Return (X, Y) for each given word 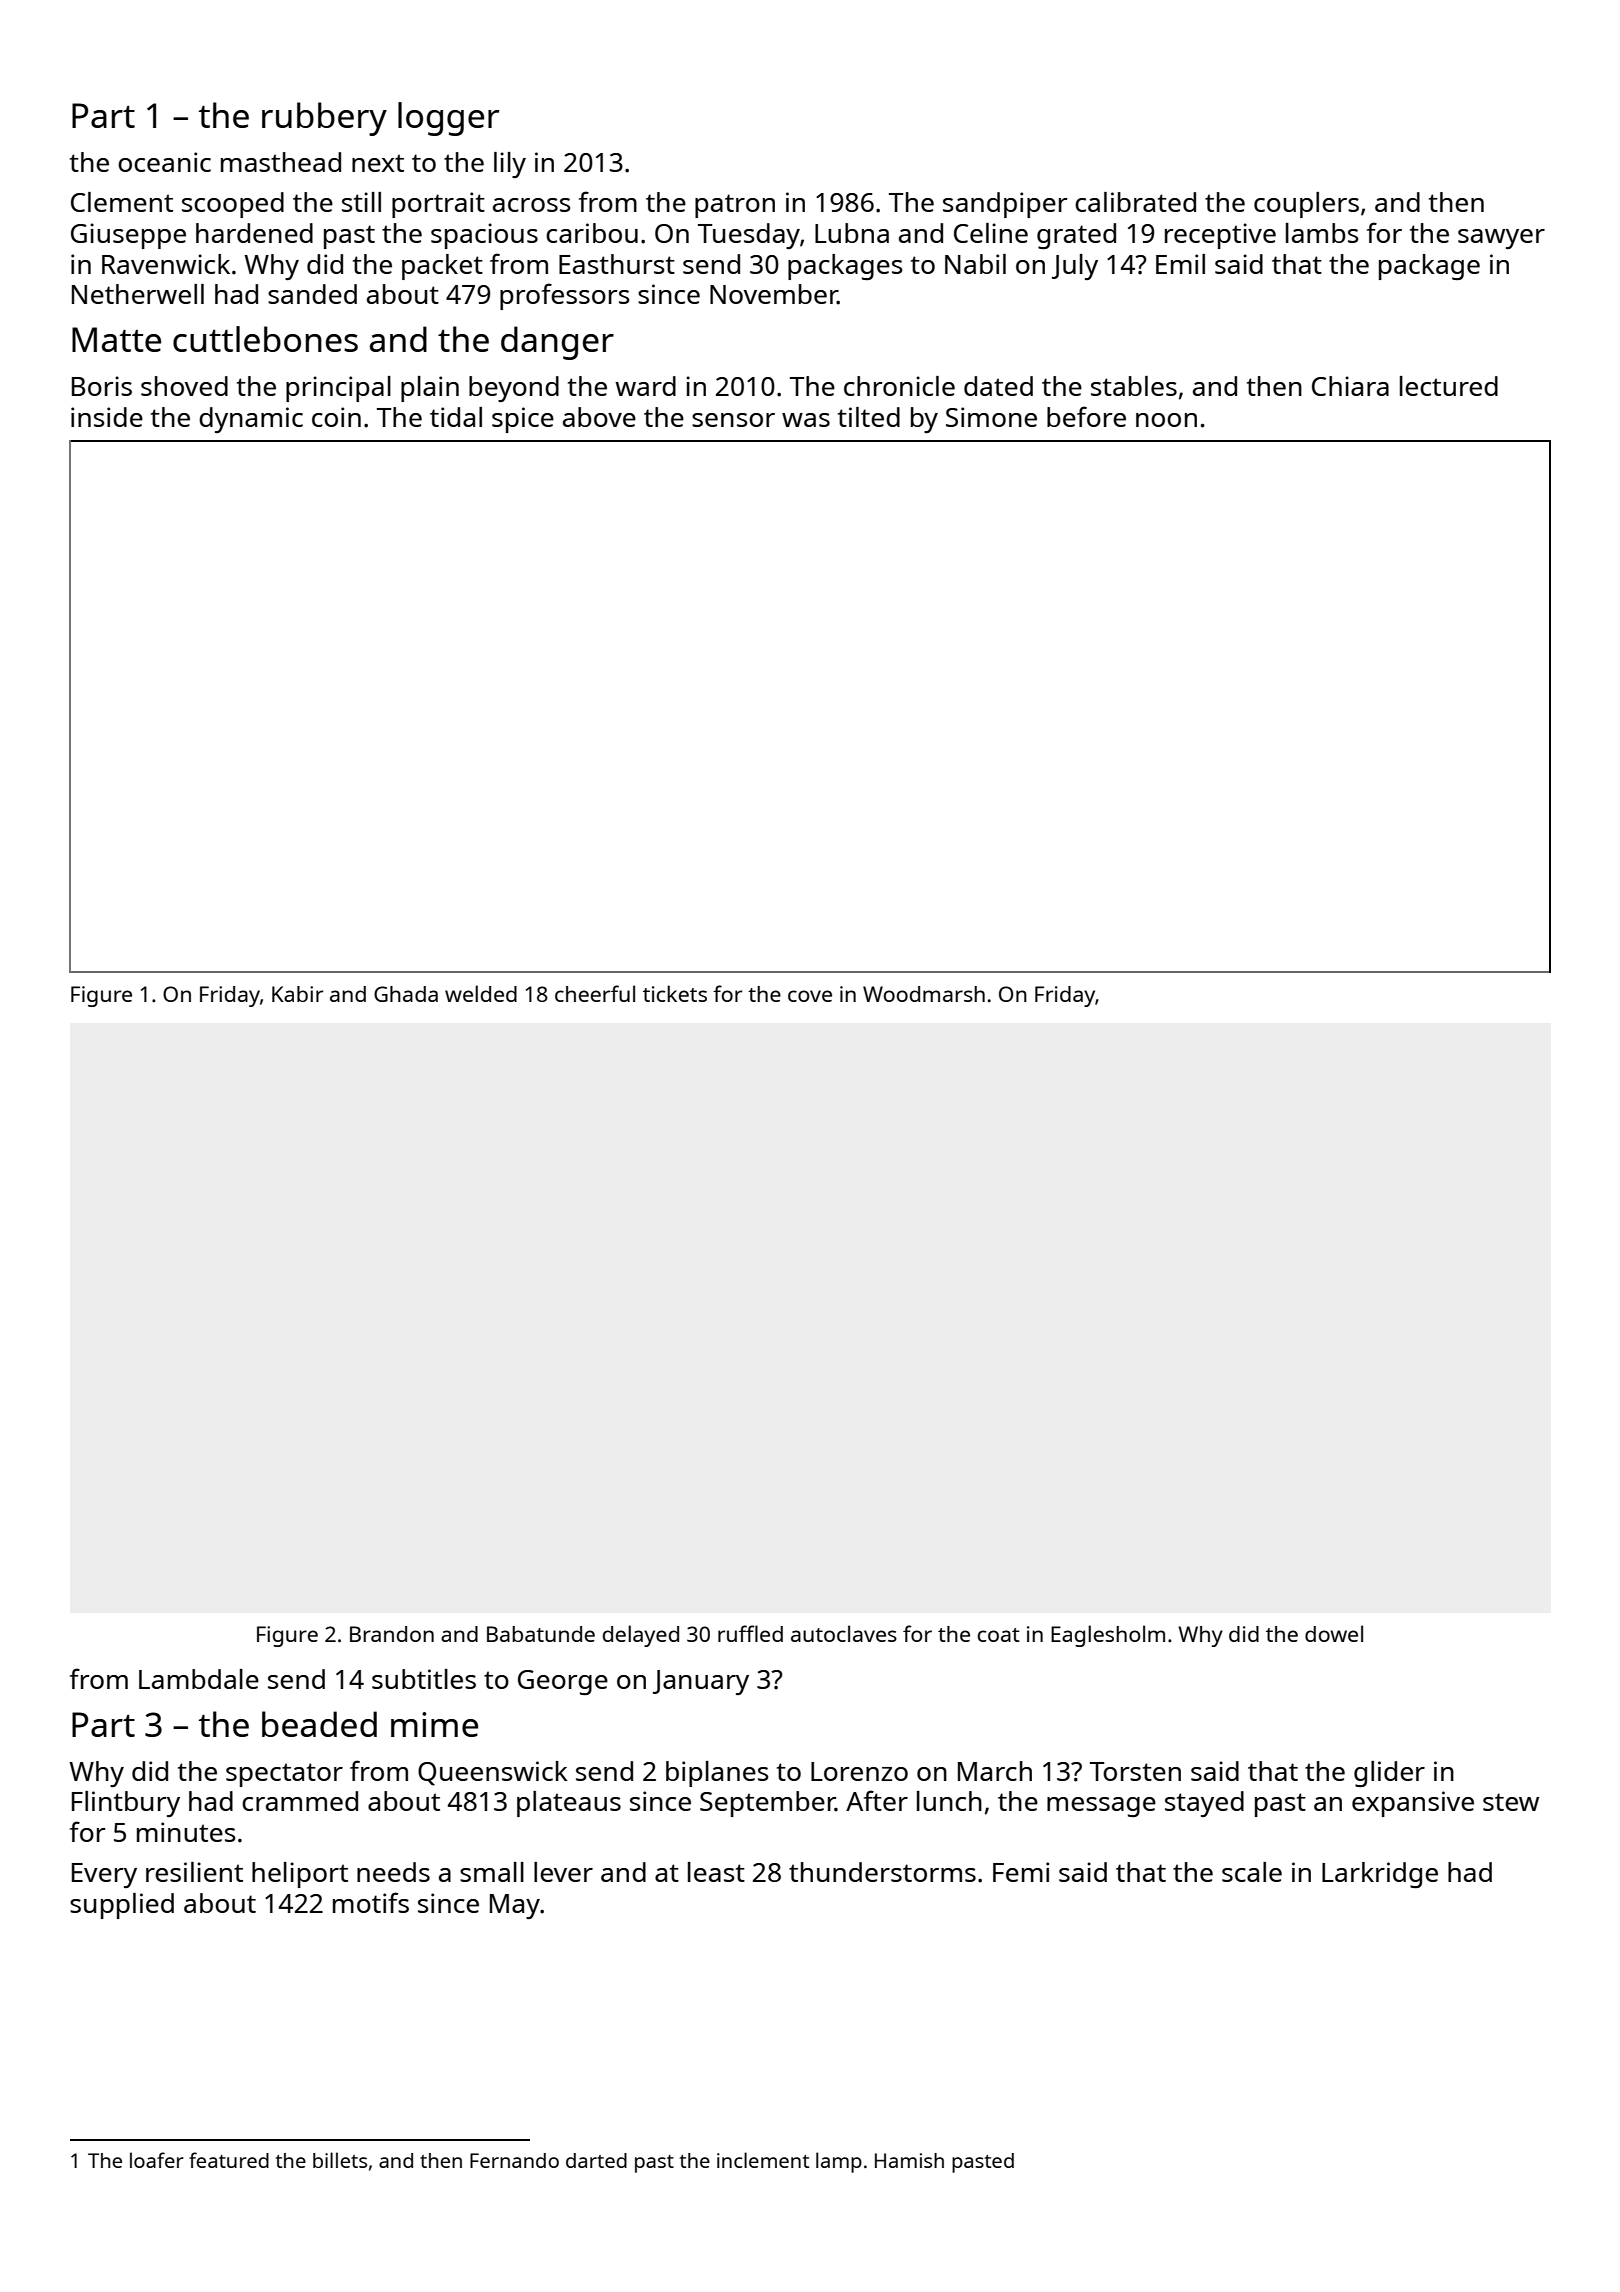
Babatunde (541, 1634)
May (515, 1906)
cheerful (595, 993)
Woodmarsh (924, 994)
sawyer (1501, 239)
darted (596, 2160)
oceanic (164, 162)
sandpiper (1005, 205)
